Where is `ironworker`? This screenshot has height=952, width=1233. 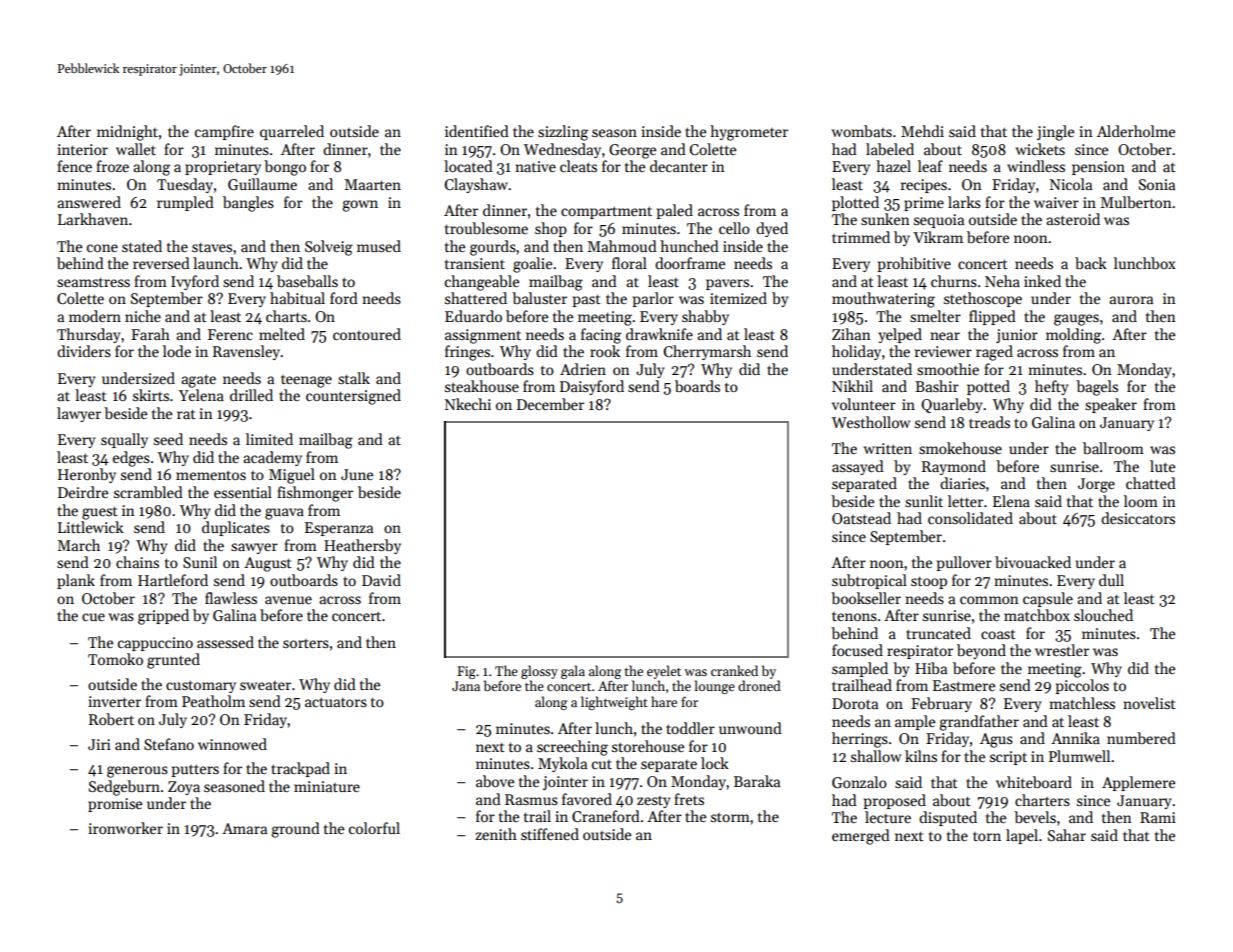
ironworker is located at coordinates (125, 828).
